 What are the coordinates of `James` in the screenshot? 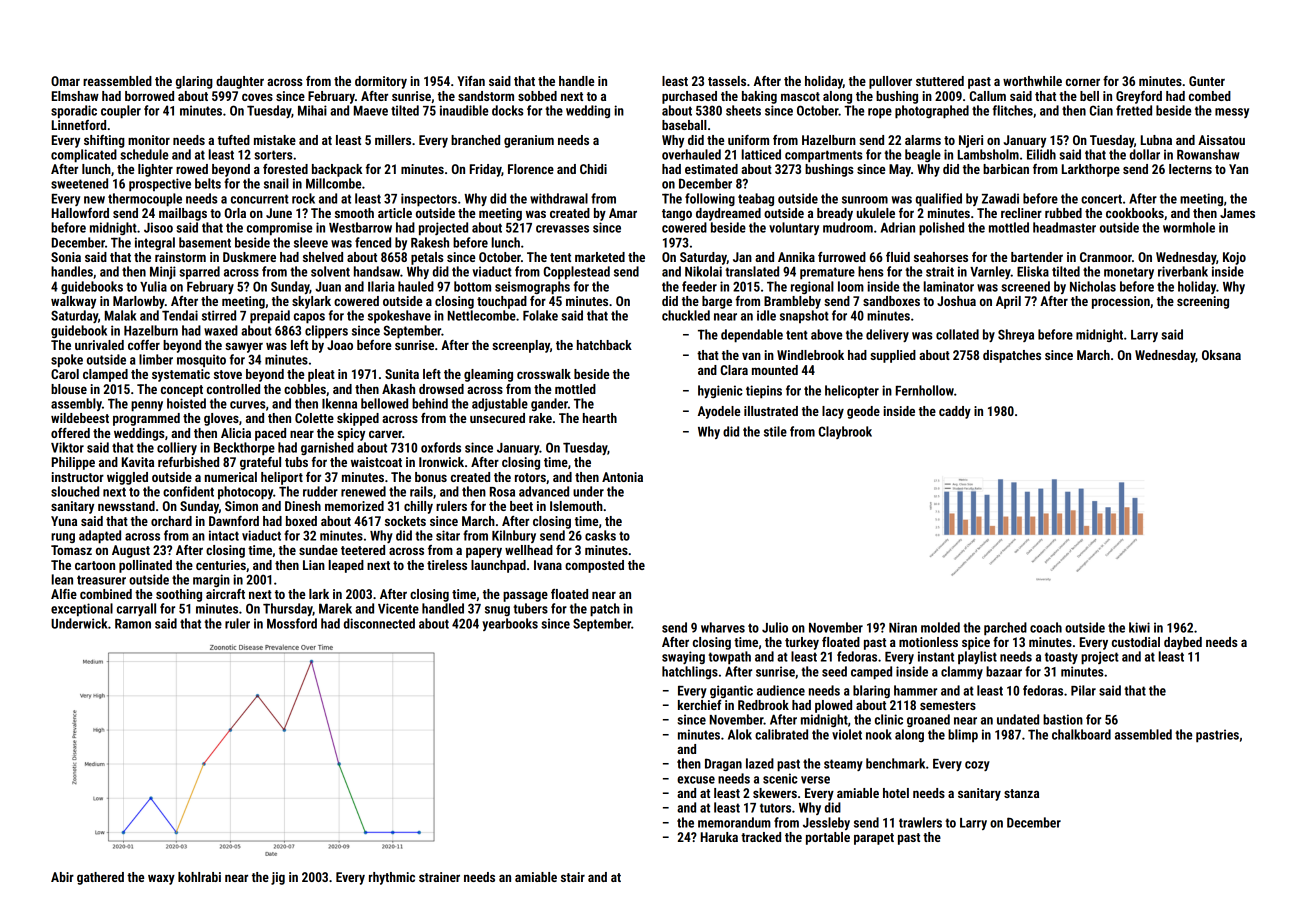 It's located at (1237, 213).
